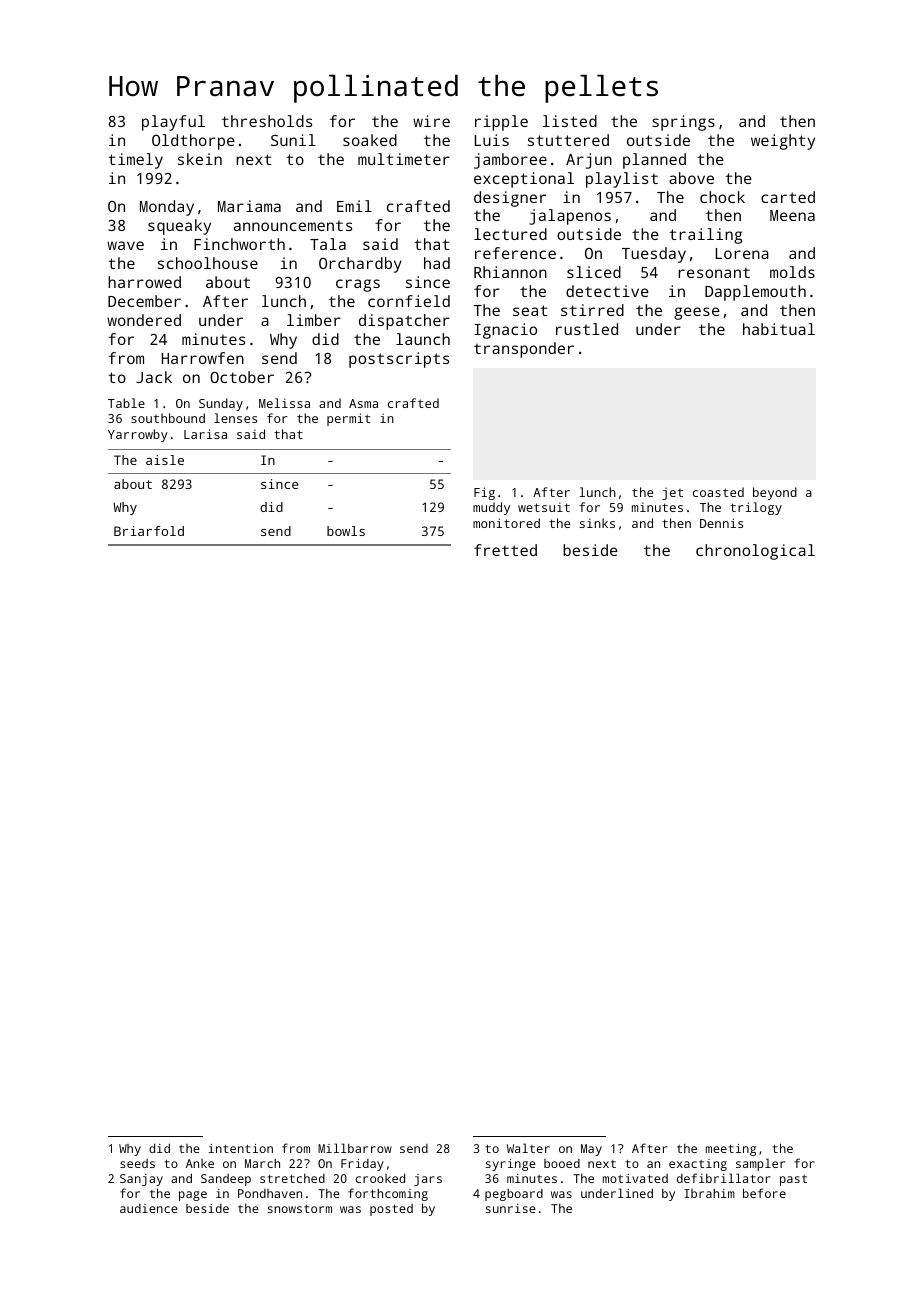 This image has height=1308, width=924. I want to click on chronological, so click(755, 552).
